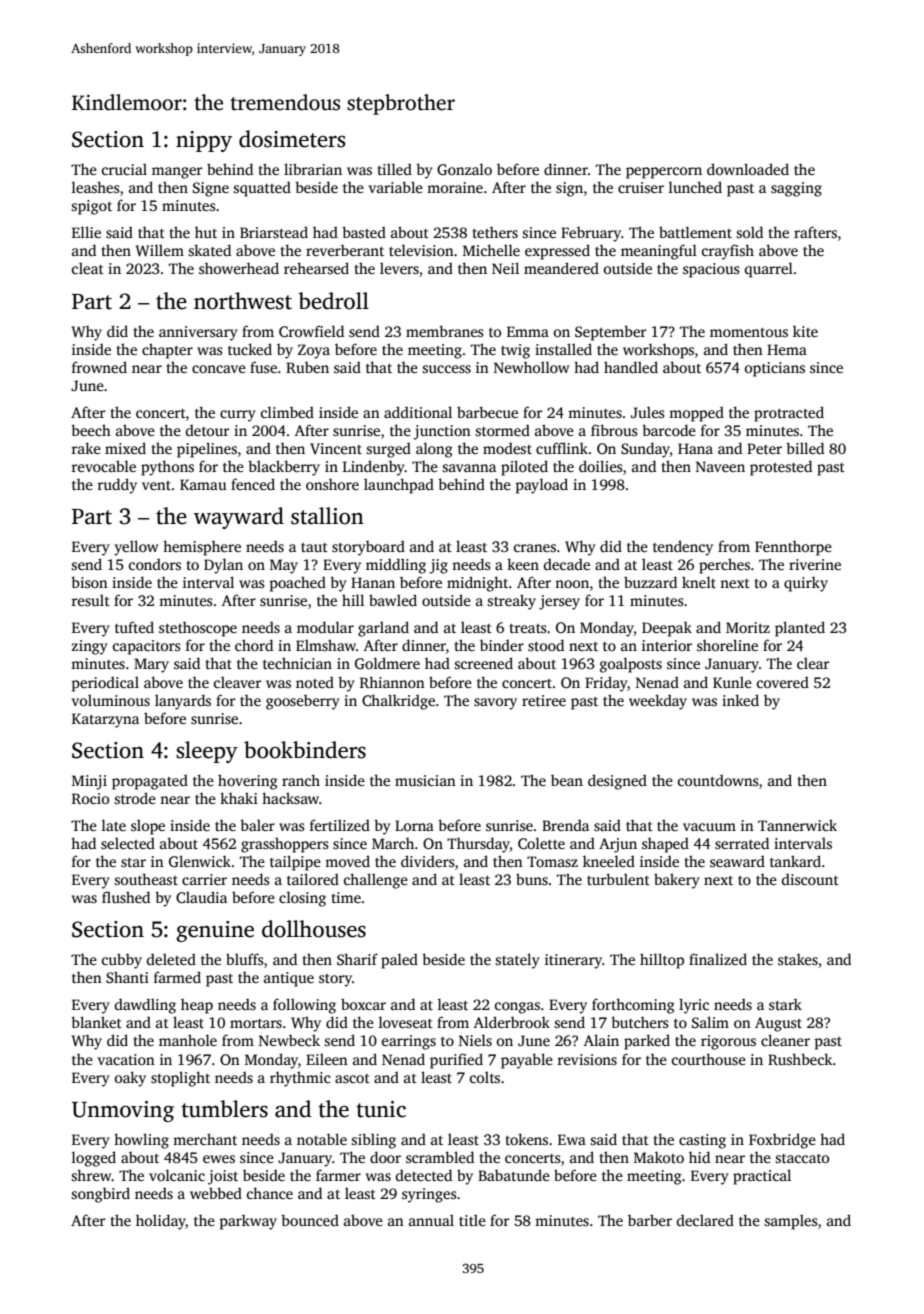  What do you see at coordinates (202, 548) in the page?
I see `hemisphere` at bounding box center [202, 548].
